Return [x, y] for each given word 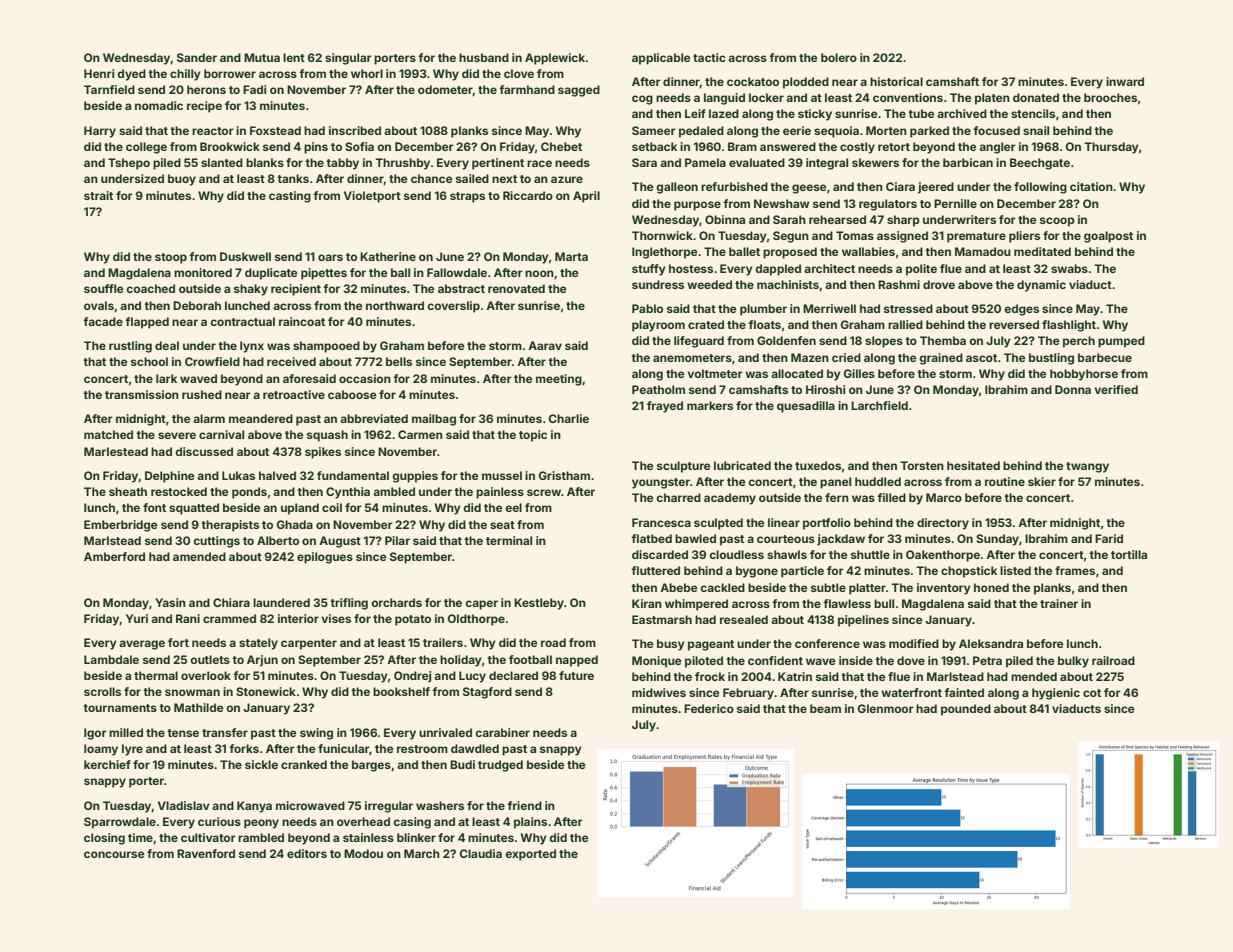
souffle [104, 288]
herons [206, 89]
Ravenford [206, 853]
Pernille [955, 203]
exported [530, 855]
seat [502, 525]
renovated [516, 288]
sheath [128, 491]
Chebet [561, 146]
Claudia [481, 853]
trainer [1059, 603]
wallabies [868, 251]
